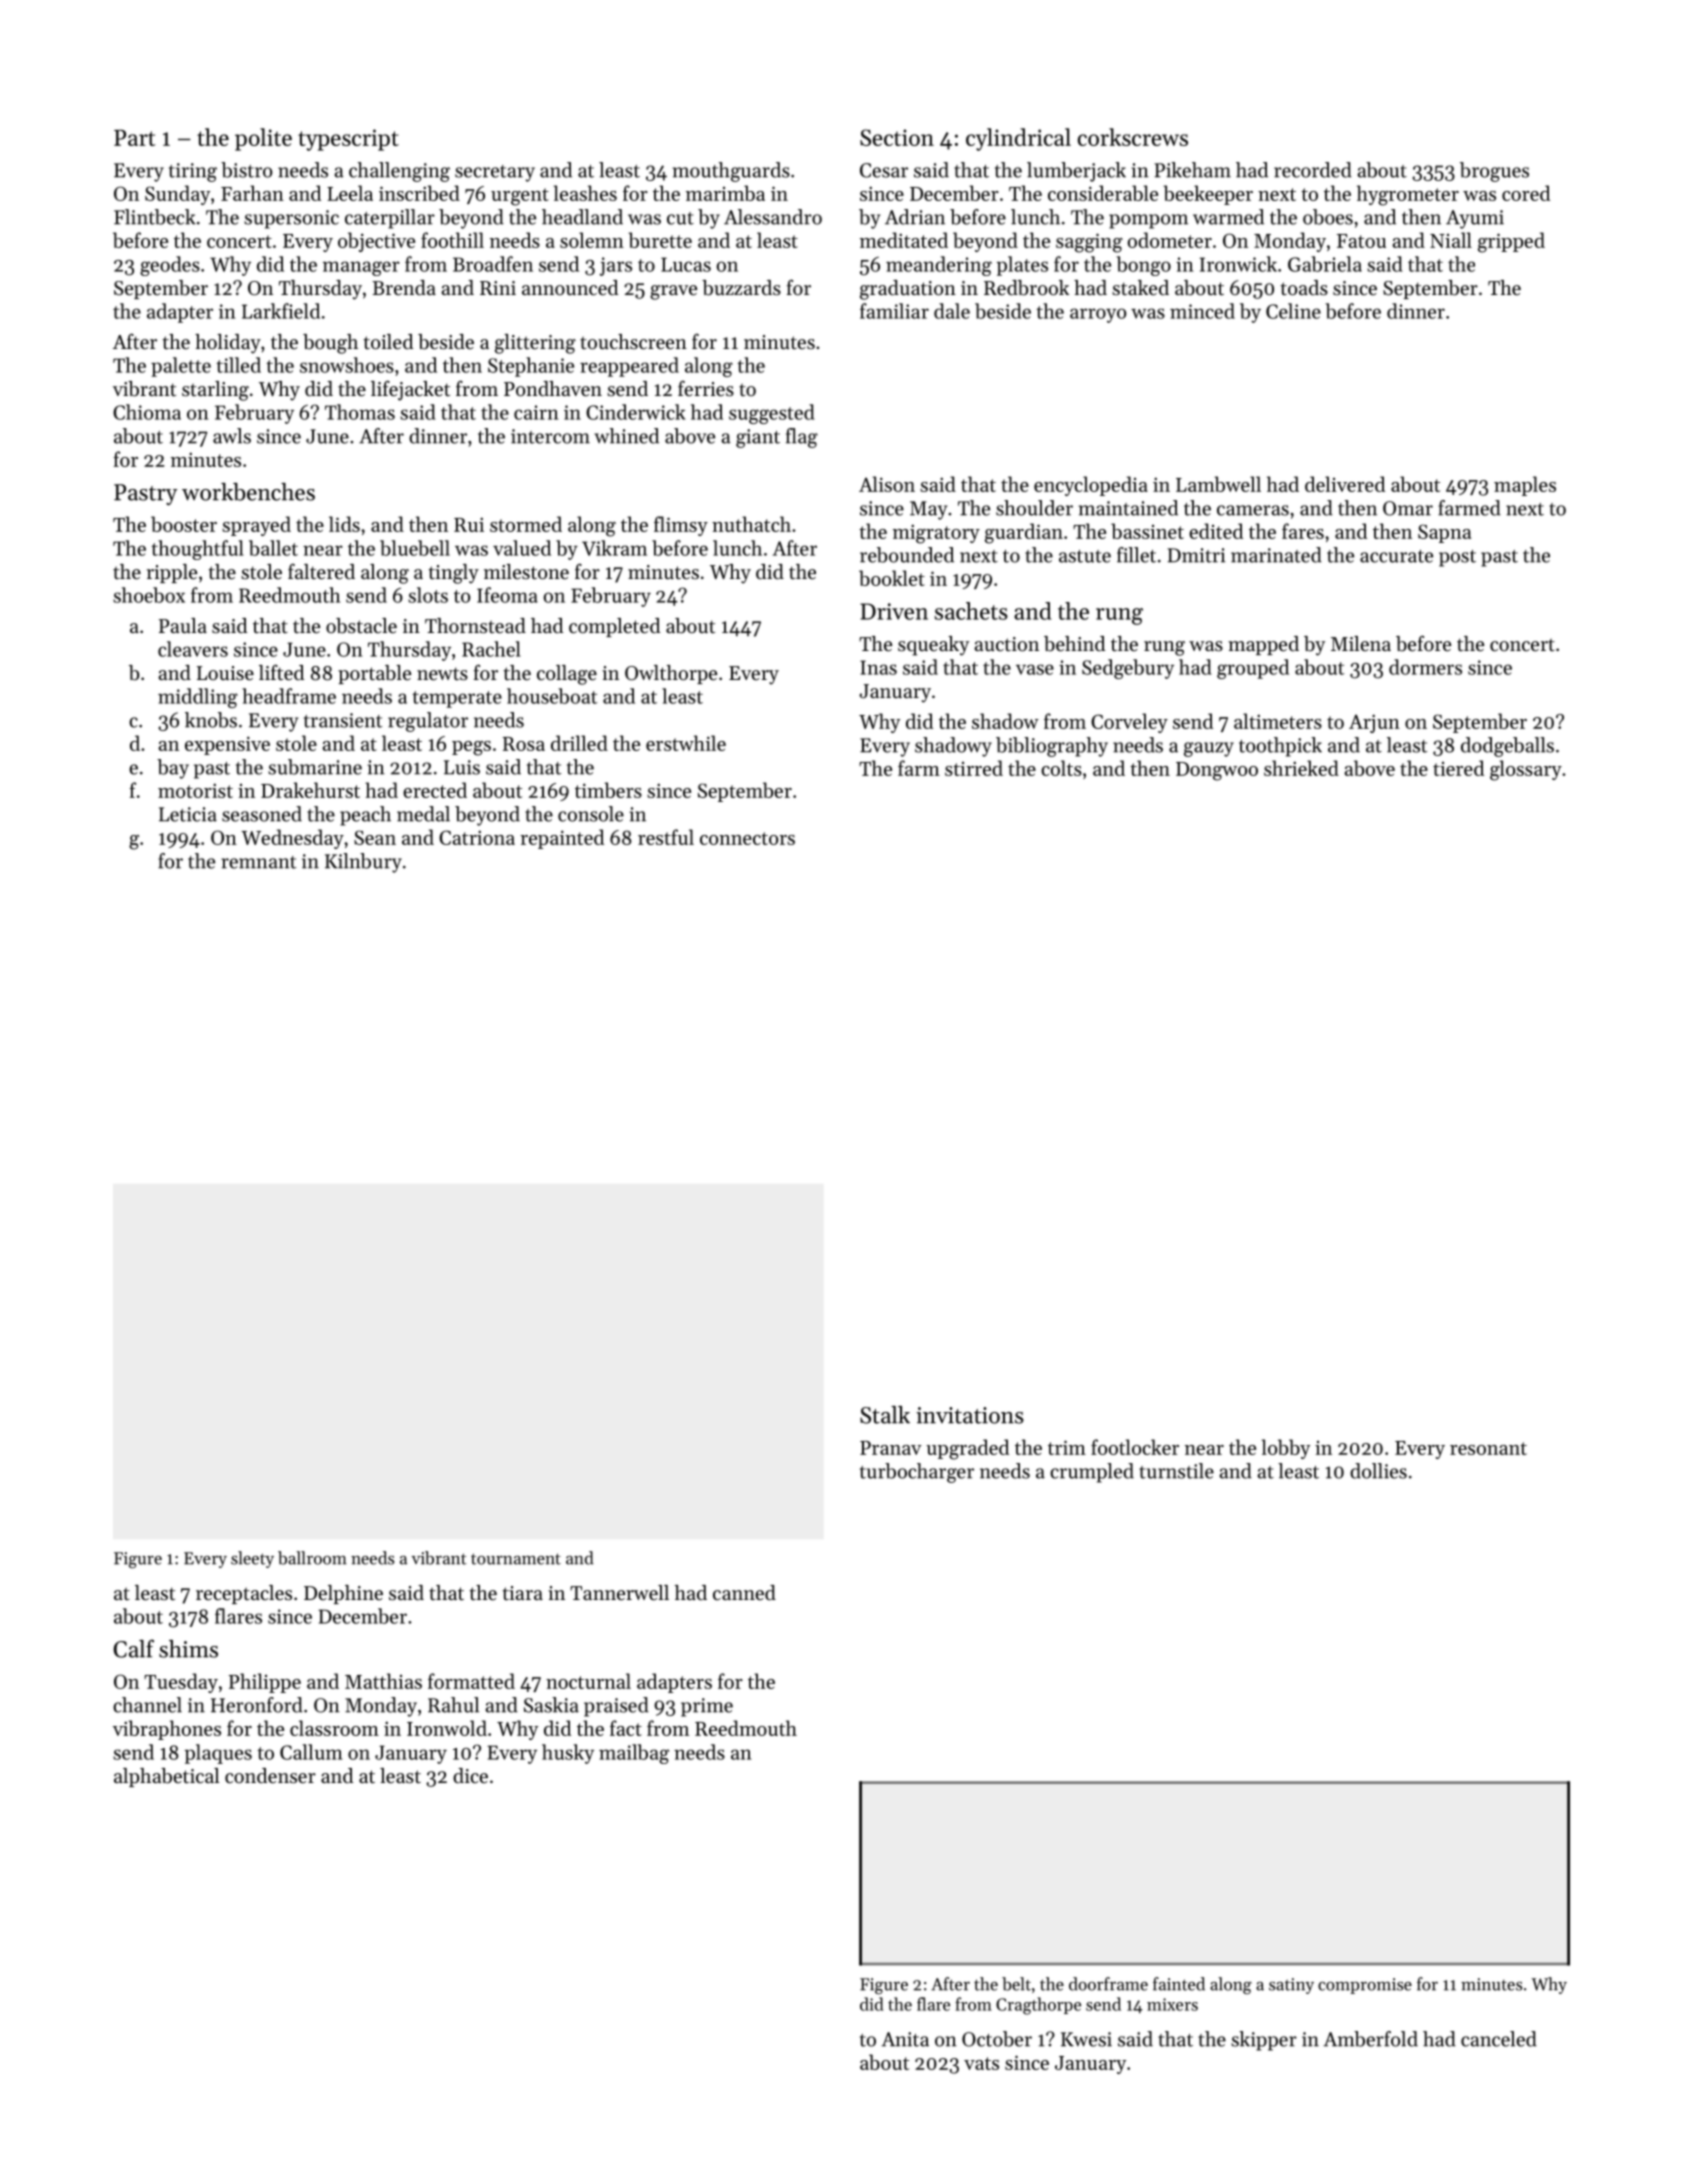 The image size is (1683, 2178). I want to click on prime, so click(707, 1707).
